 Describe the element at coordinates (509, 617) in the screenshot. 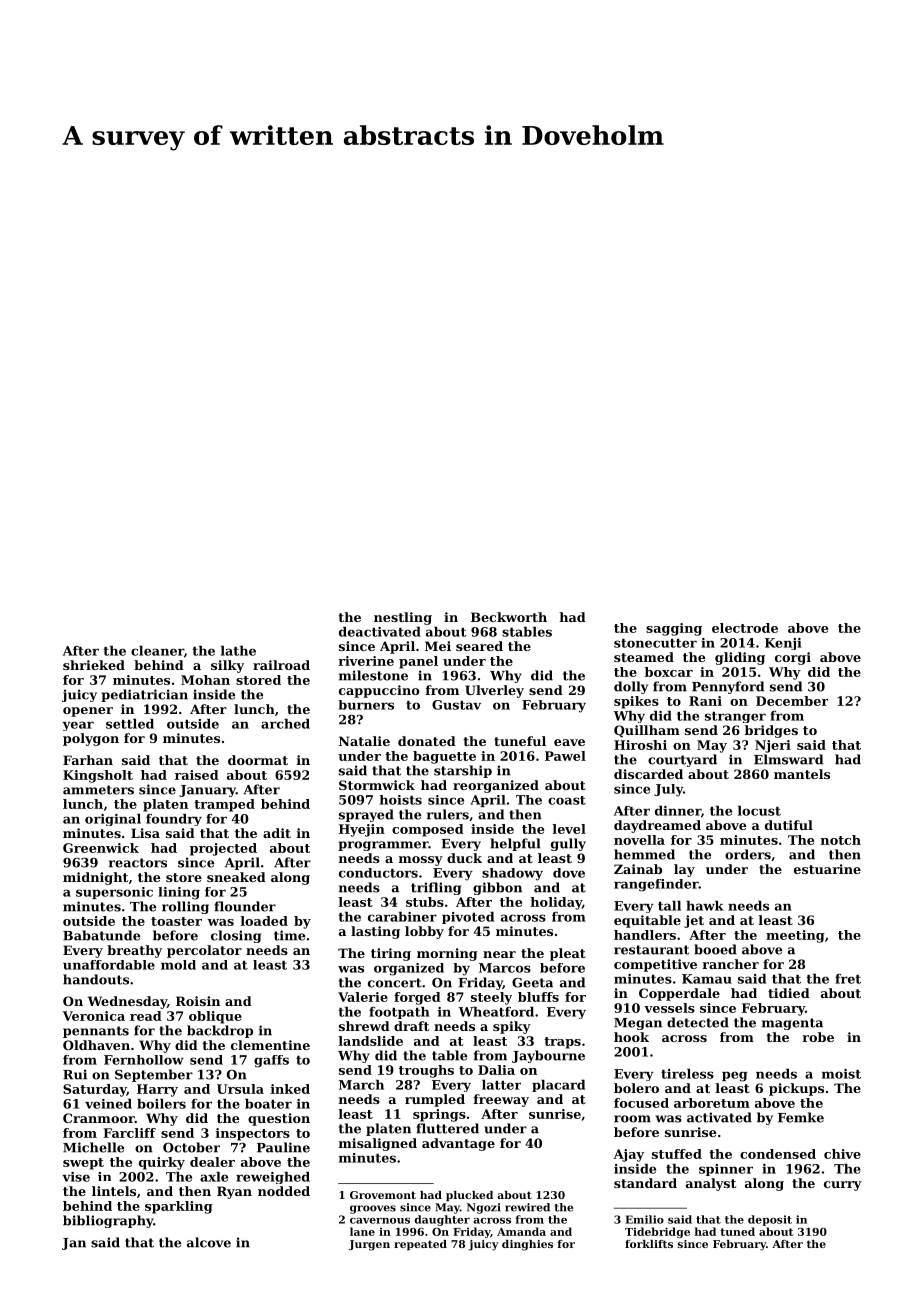

I see `Beckworth` at that location.
